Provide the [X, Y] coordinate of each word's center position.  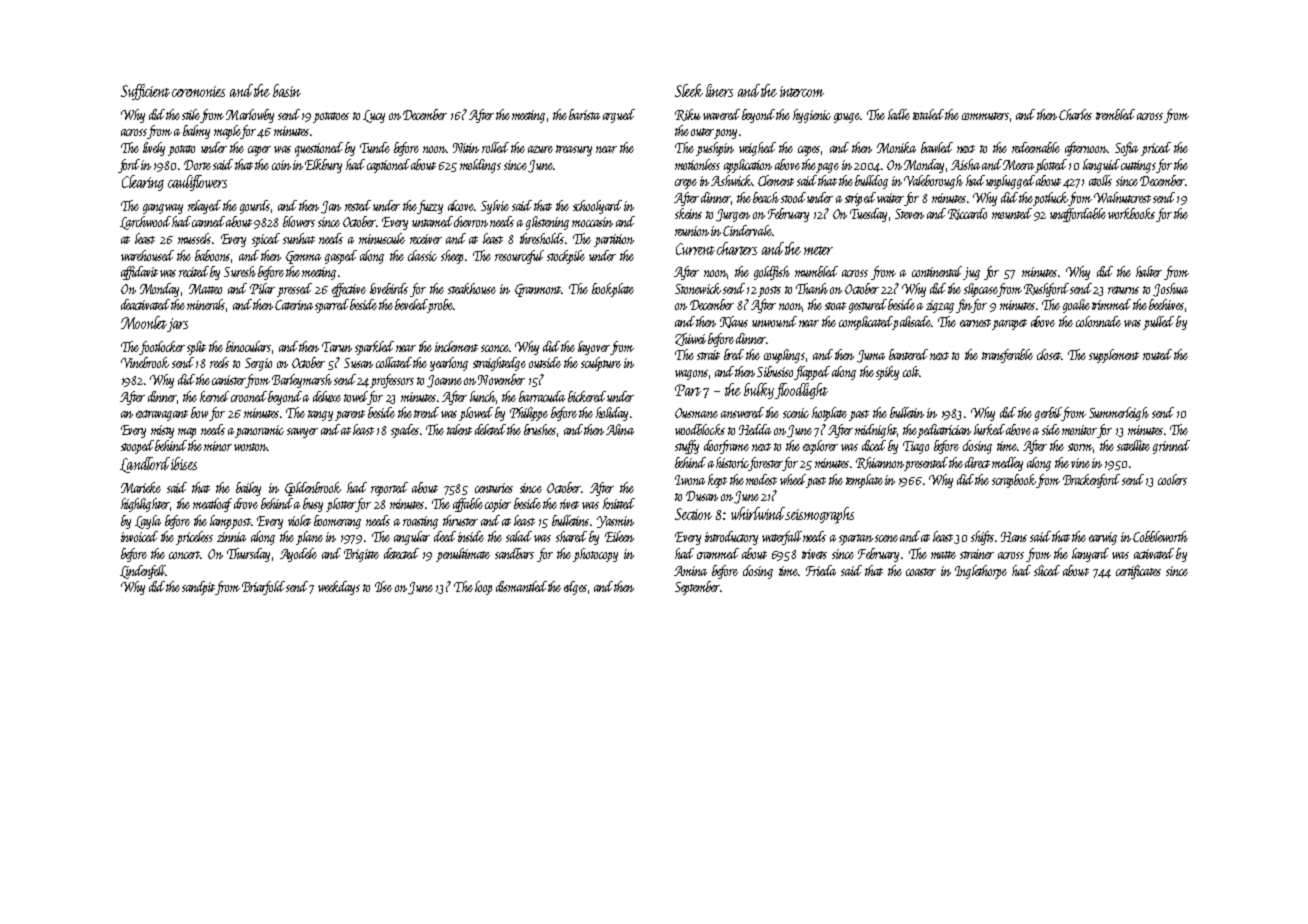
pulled [1158, 323]
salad [519, 536]
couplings [784, 356]
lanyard [1090, 555]
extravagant [162, 415]
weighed [757, 149]
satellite [1133, 445]
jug [971, 273]
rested [358, 205]
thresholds [542, 238]
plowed [476, 414]
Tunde [375, 147]
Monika [896, 147]
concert [184, 555]
